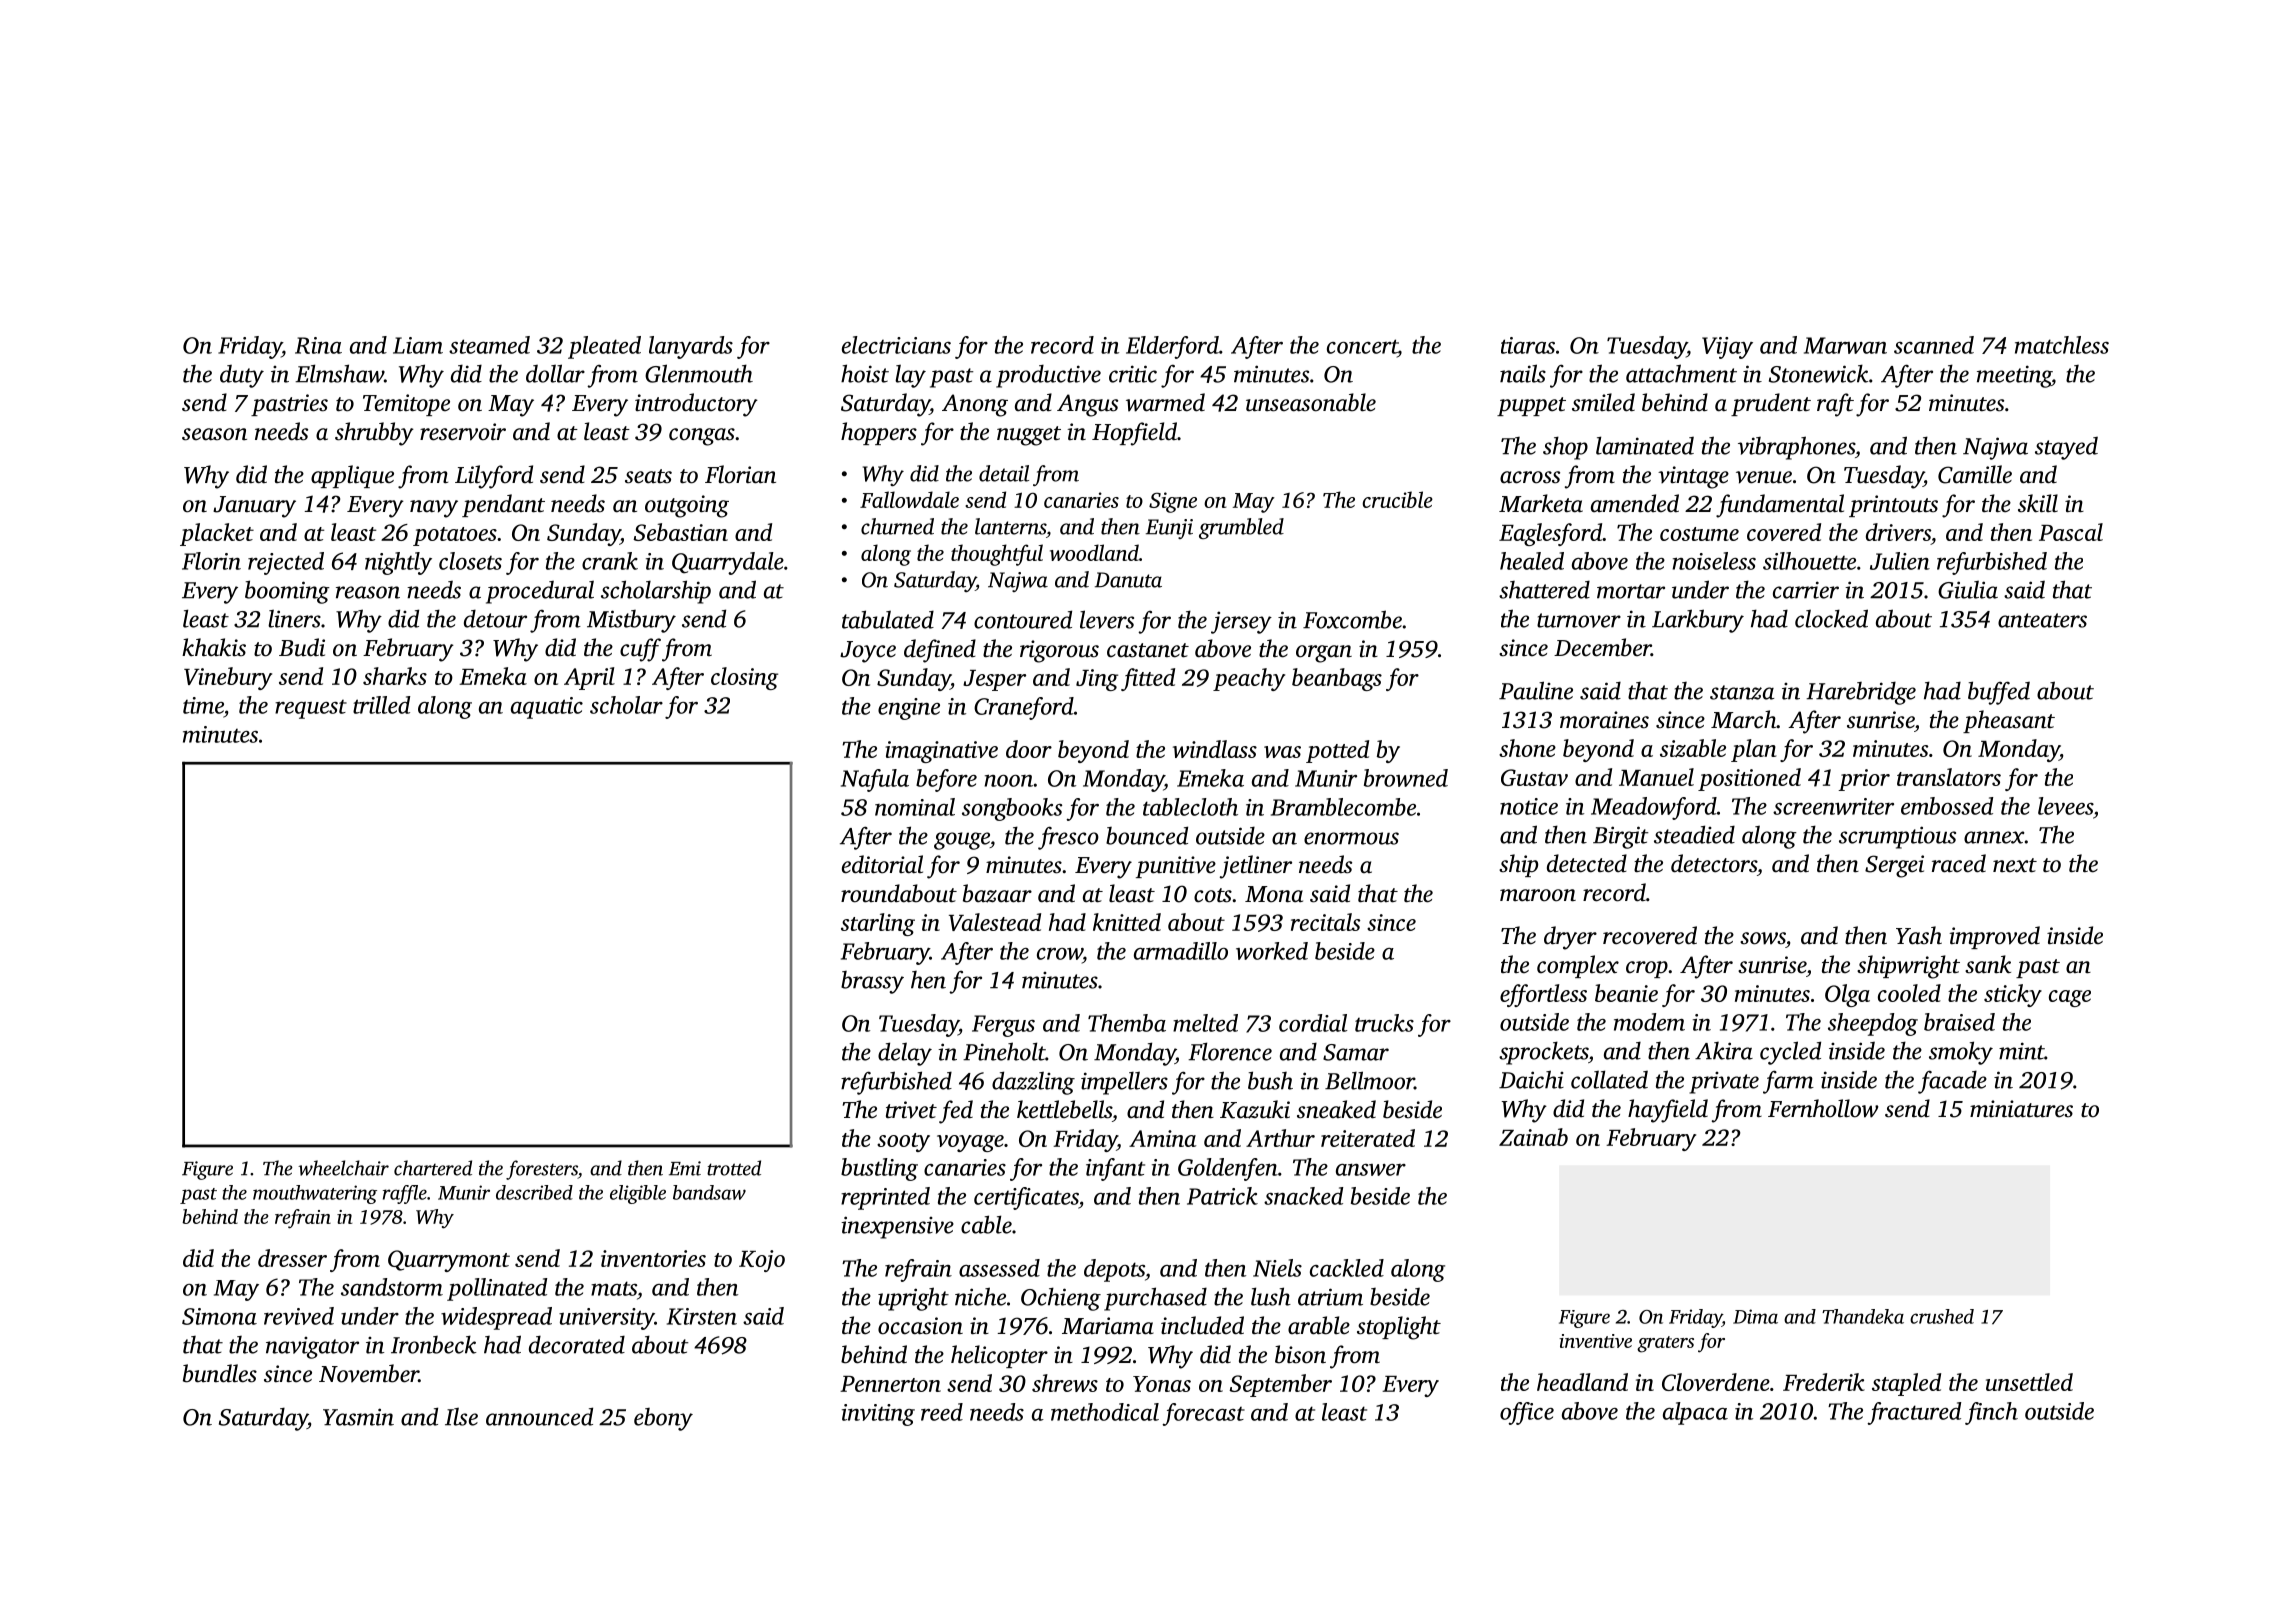 The height and width of the image is (1620, 2292). I want to click on mouthwatering, so click(315, 1194).
